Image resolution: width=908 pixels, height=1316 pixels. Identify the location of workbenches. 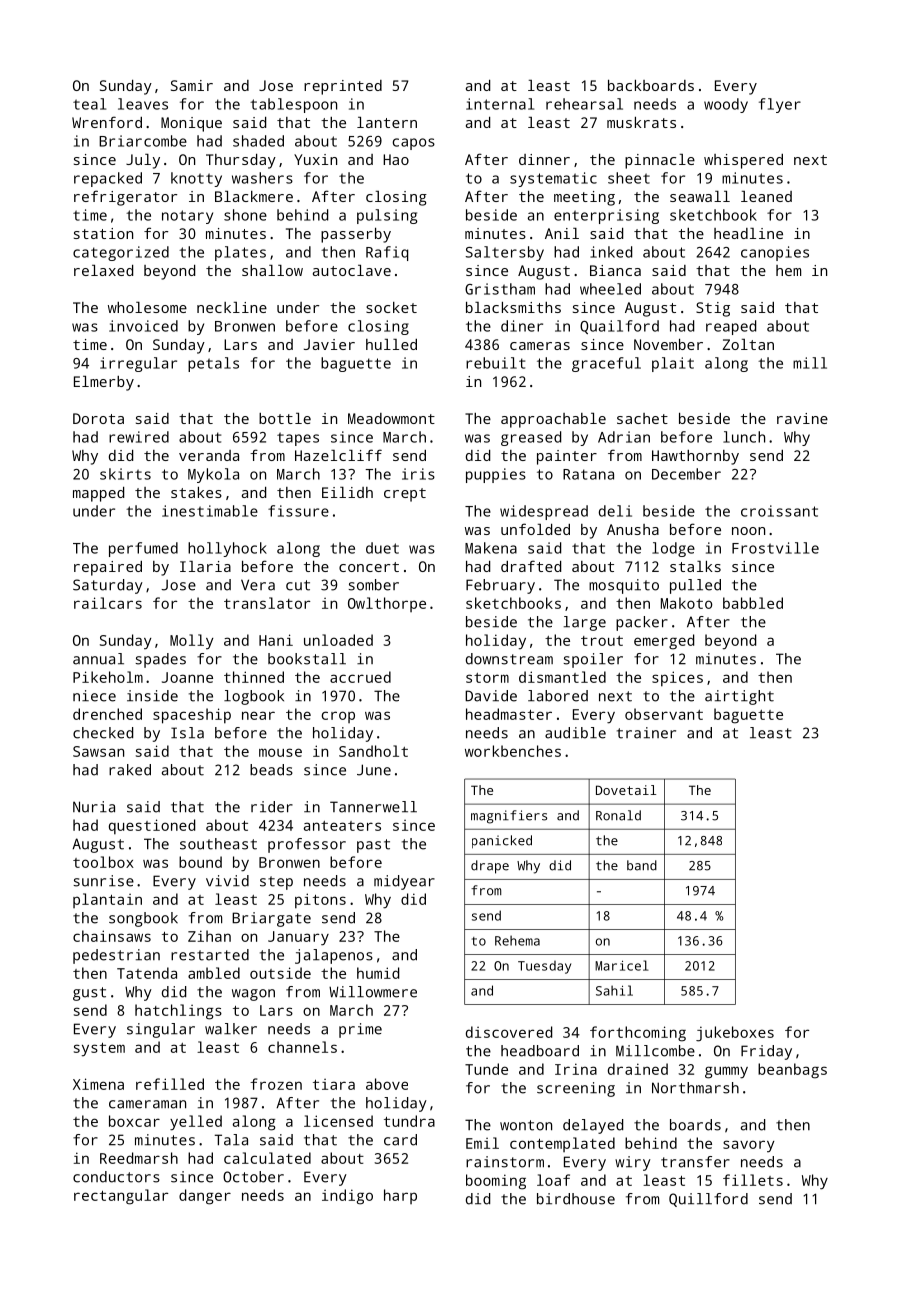
(513, 751).
